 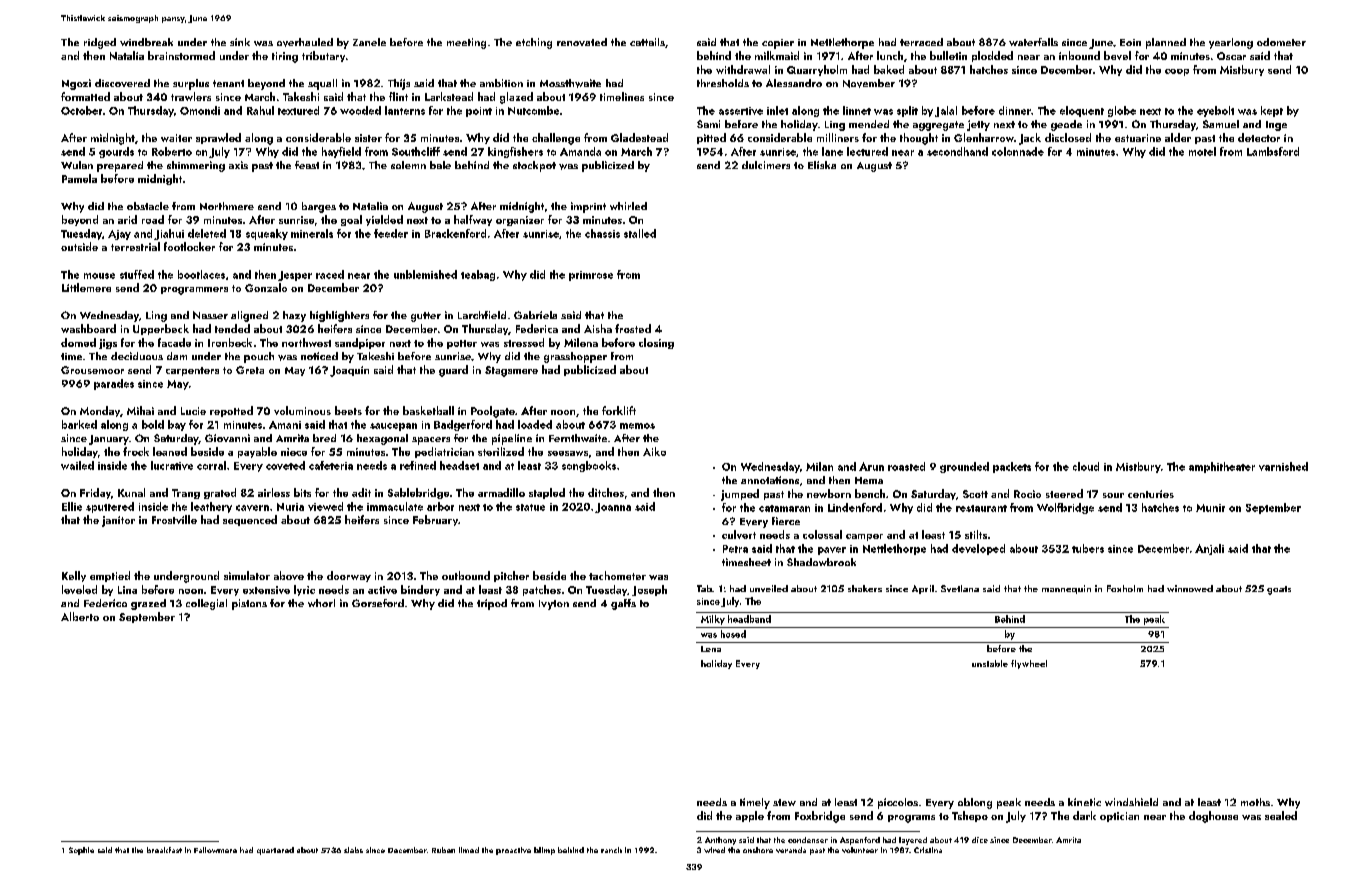 What do you see at coordinates (766, 165) in the screenshot?
I see `dulcimers` at bounding box center [766, 165].
